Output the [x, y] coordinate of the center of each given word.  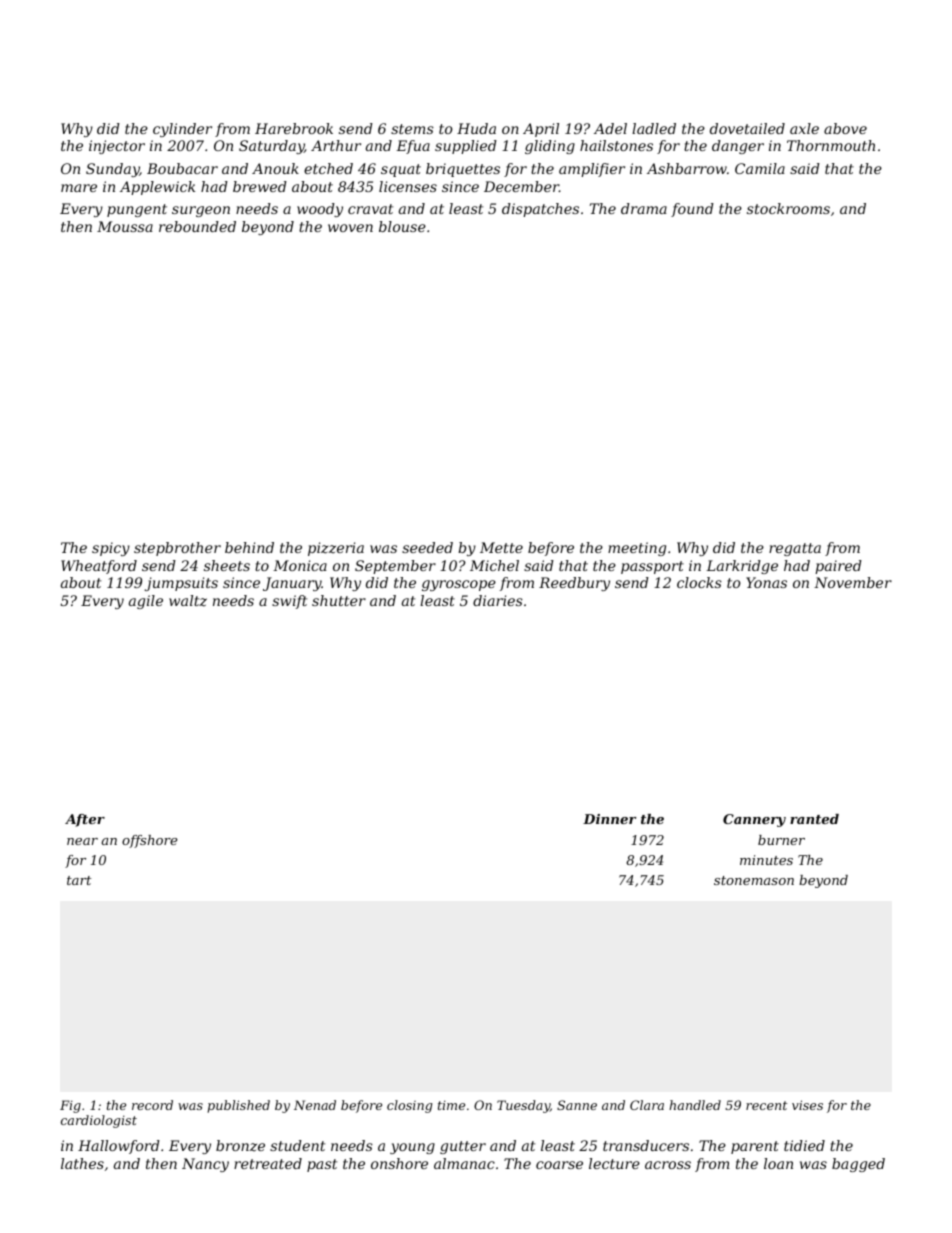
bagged [858, 1165]
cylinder [182, 130]
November [853, 582]
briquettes [463, 170]
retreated [268, 1163]
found [692, 210]
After [85, 820]
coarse [559, 1165]
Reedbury [574, 584]
